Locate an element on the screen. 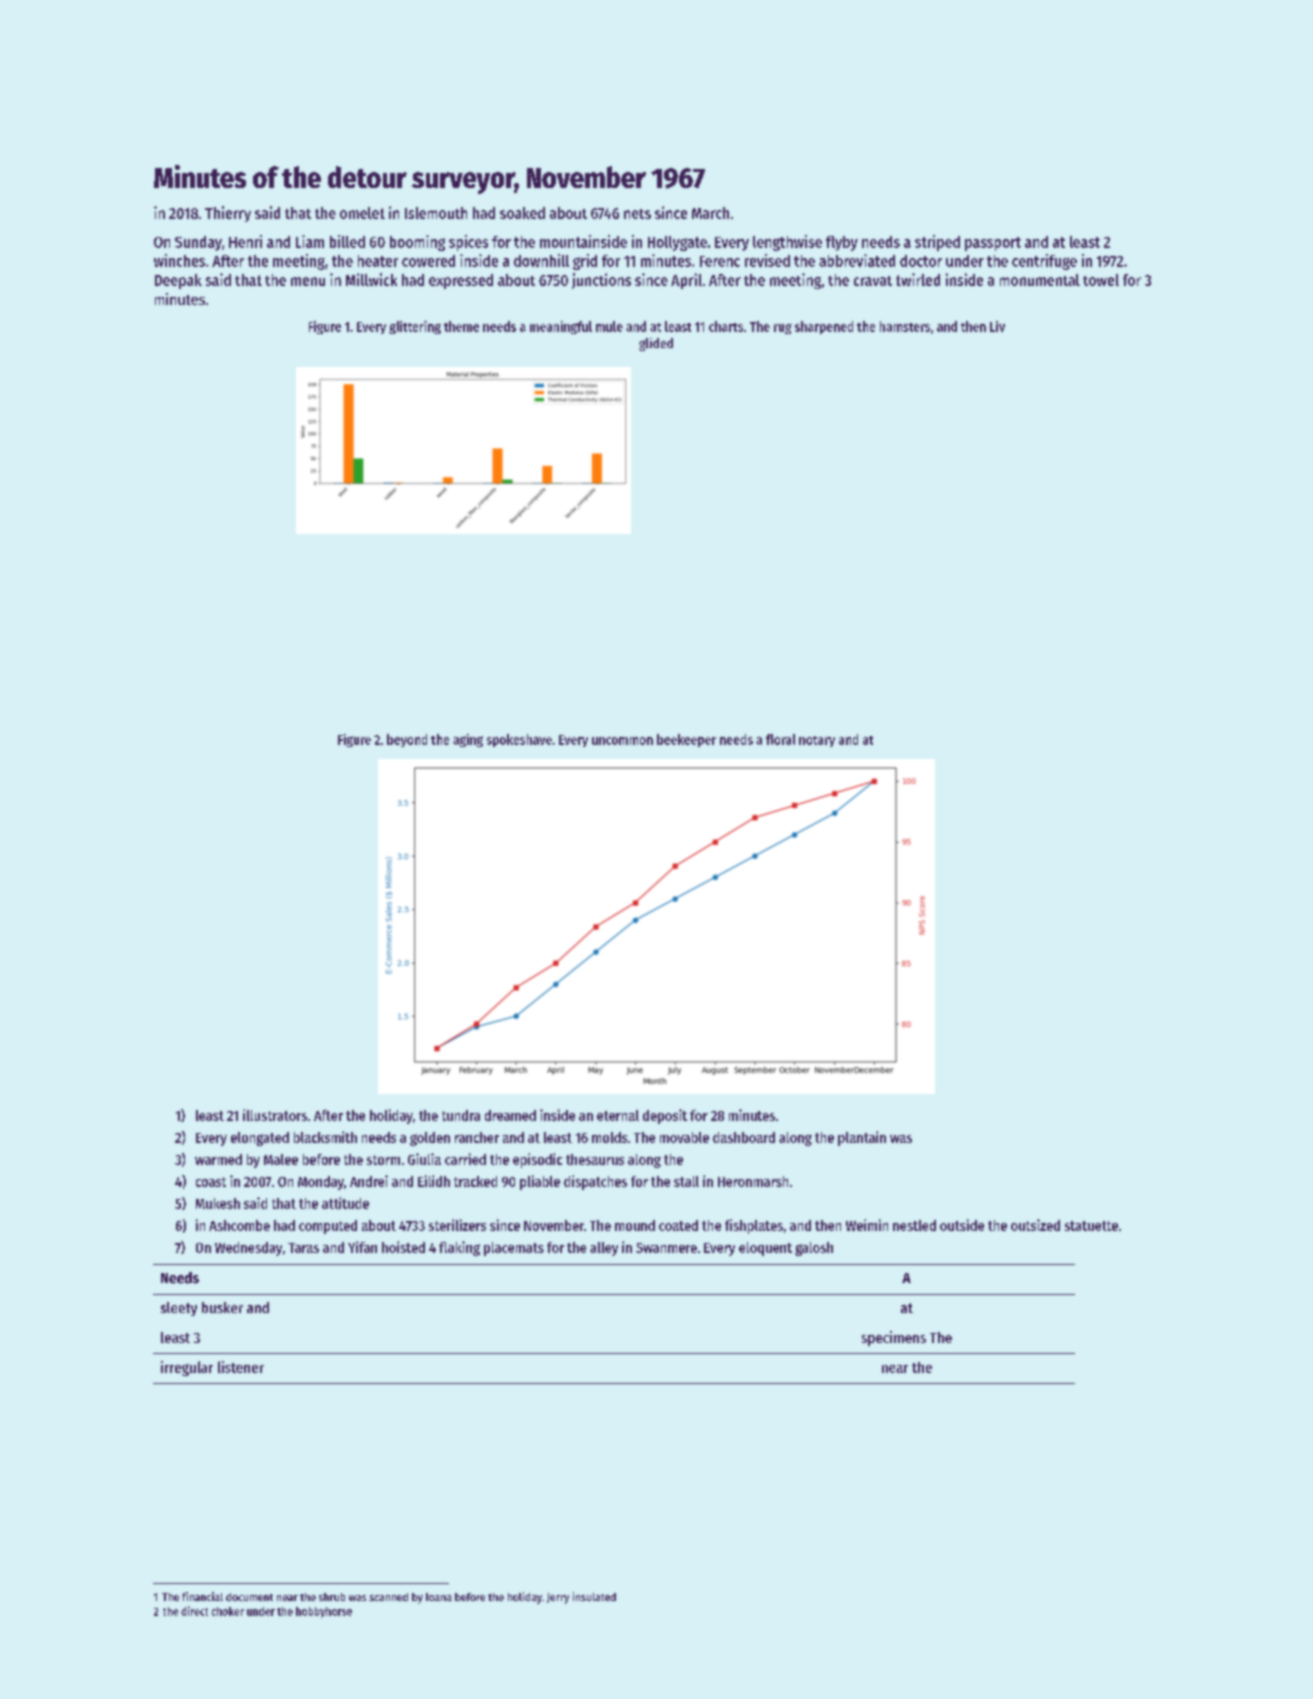 This screenshot has height=1699, width=1313. grid is located at coordinates (585, 262).
